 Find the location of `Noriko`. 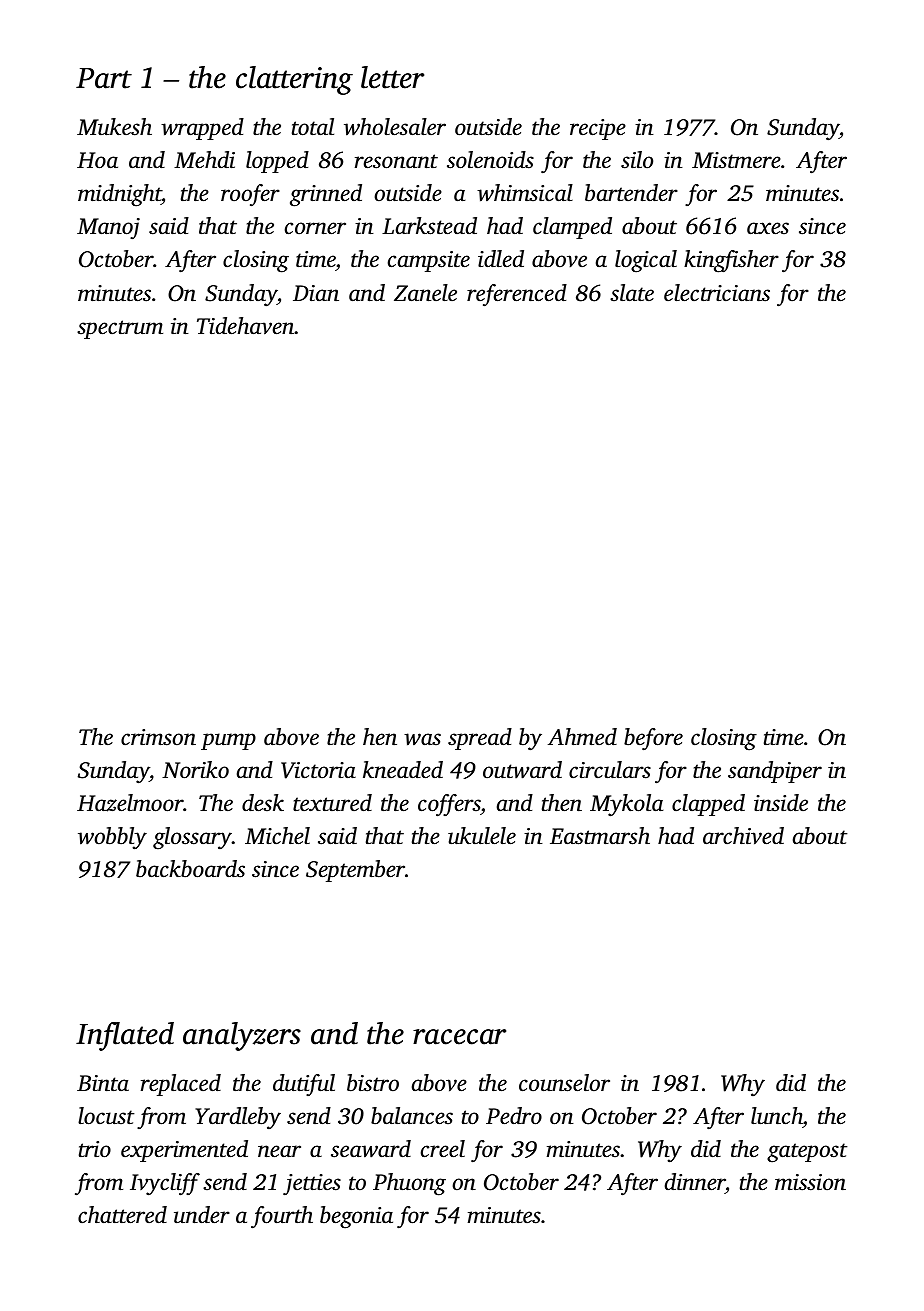

Noriko is located at coordinates (195, 770).
